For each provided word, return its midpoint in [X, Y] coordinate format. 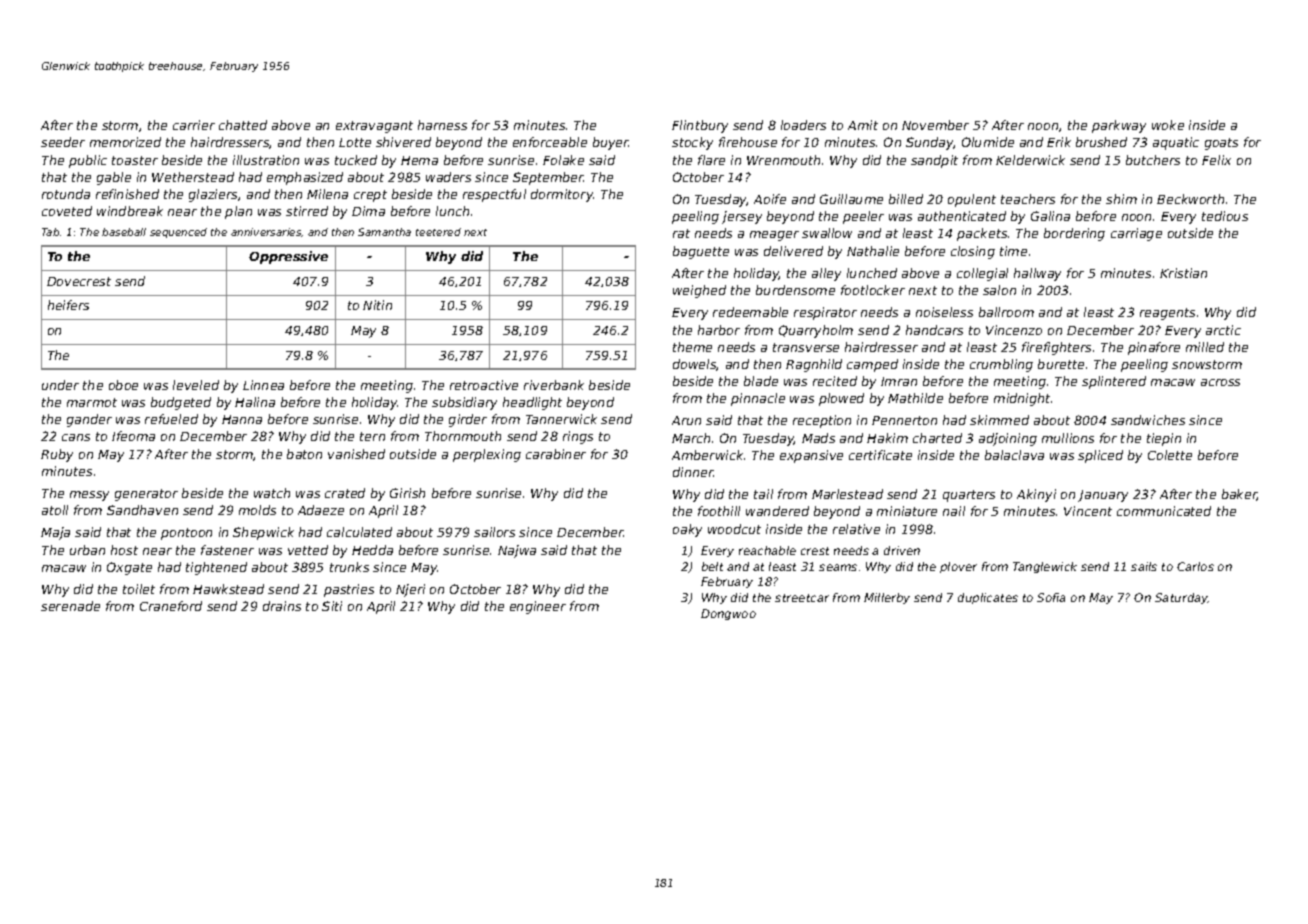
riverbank [554, 385]
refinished [127, 194]
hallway [1037, 274]
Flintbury [700, 126]
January [1103, 496]
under [60, 385]
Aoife [770, 199]
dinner [693, 472]
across [1220, 382]
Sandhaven [142, 510]
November [935, 125]
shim [1121, 199]
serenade [70, 606]
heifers [68, 305]
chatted [243, 125]
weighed [699, 291]
